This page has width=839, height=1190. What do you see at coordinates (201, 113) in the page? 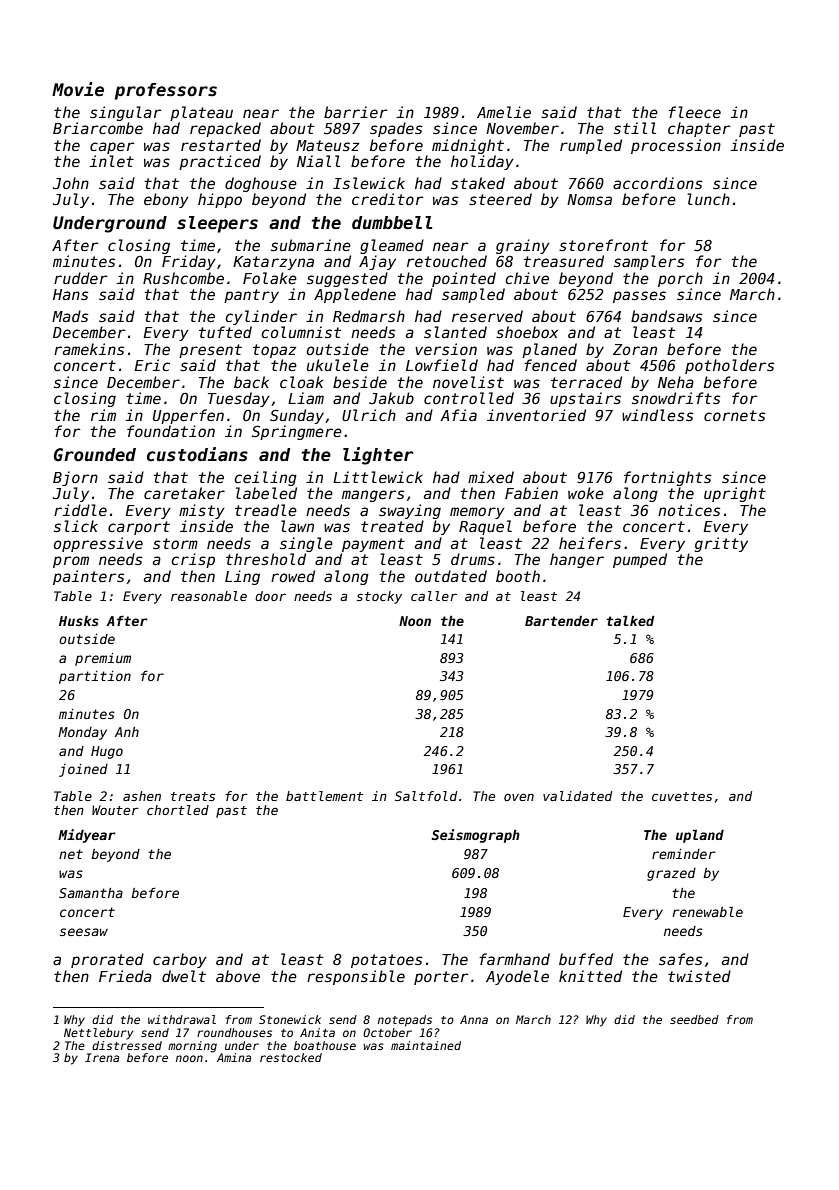
I see `plateau` at bounding box center [201, 113].
